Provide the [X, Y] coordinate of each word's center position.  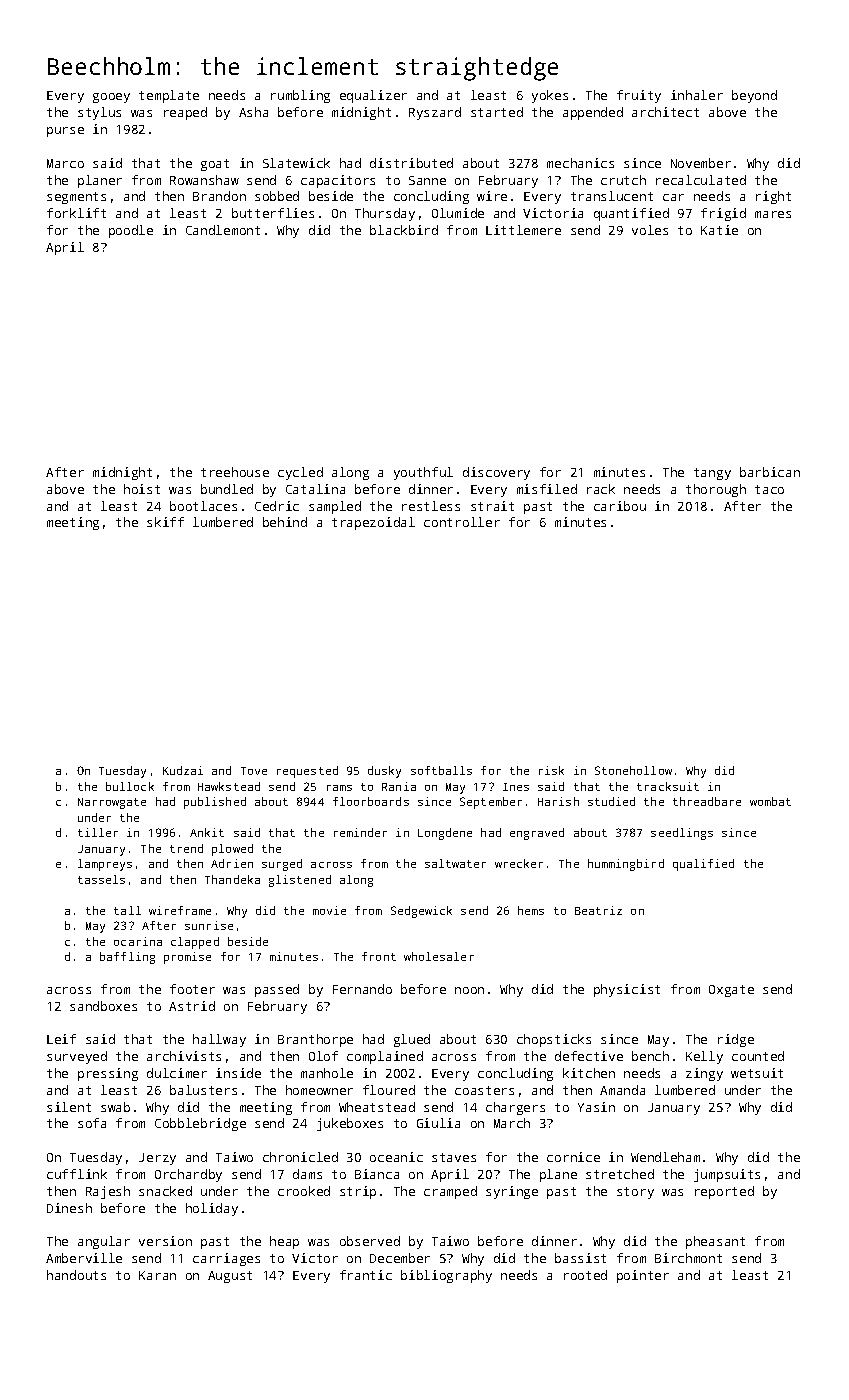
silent [69, 1107]
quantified [631, 214]
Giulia [438, 1123]
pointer [643, 1276]
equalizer [373, 96]
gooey [111, 98]
